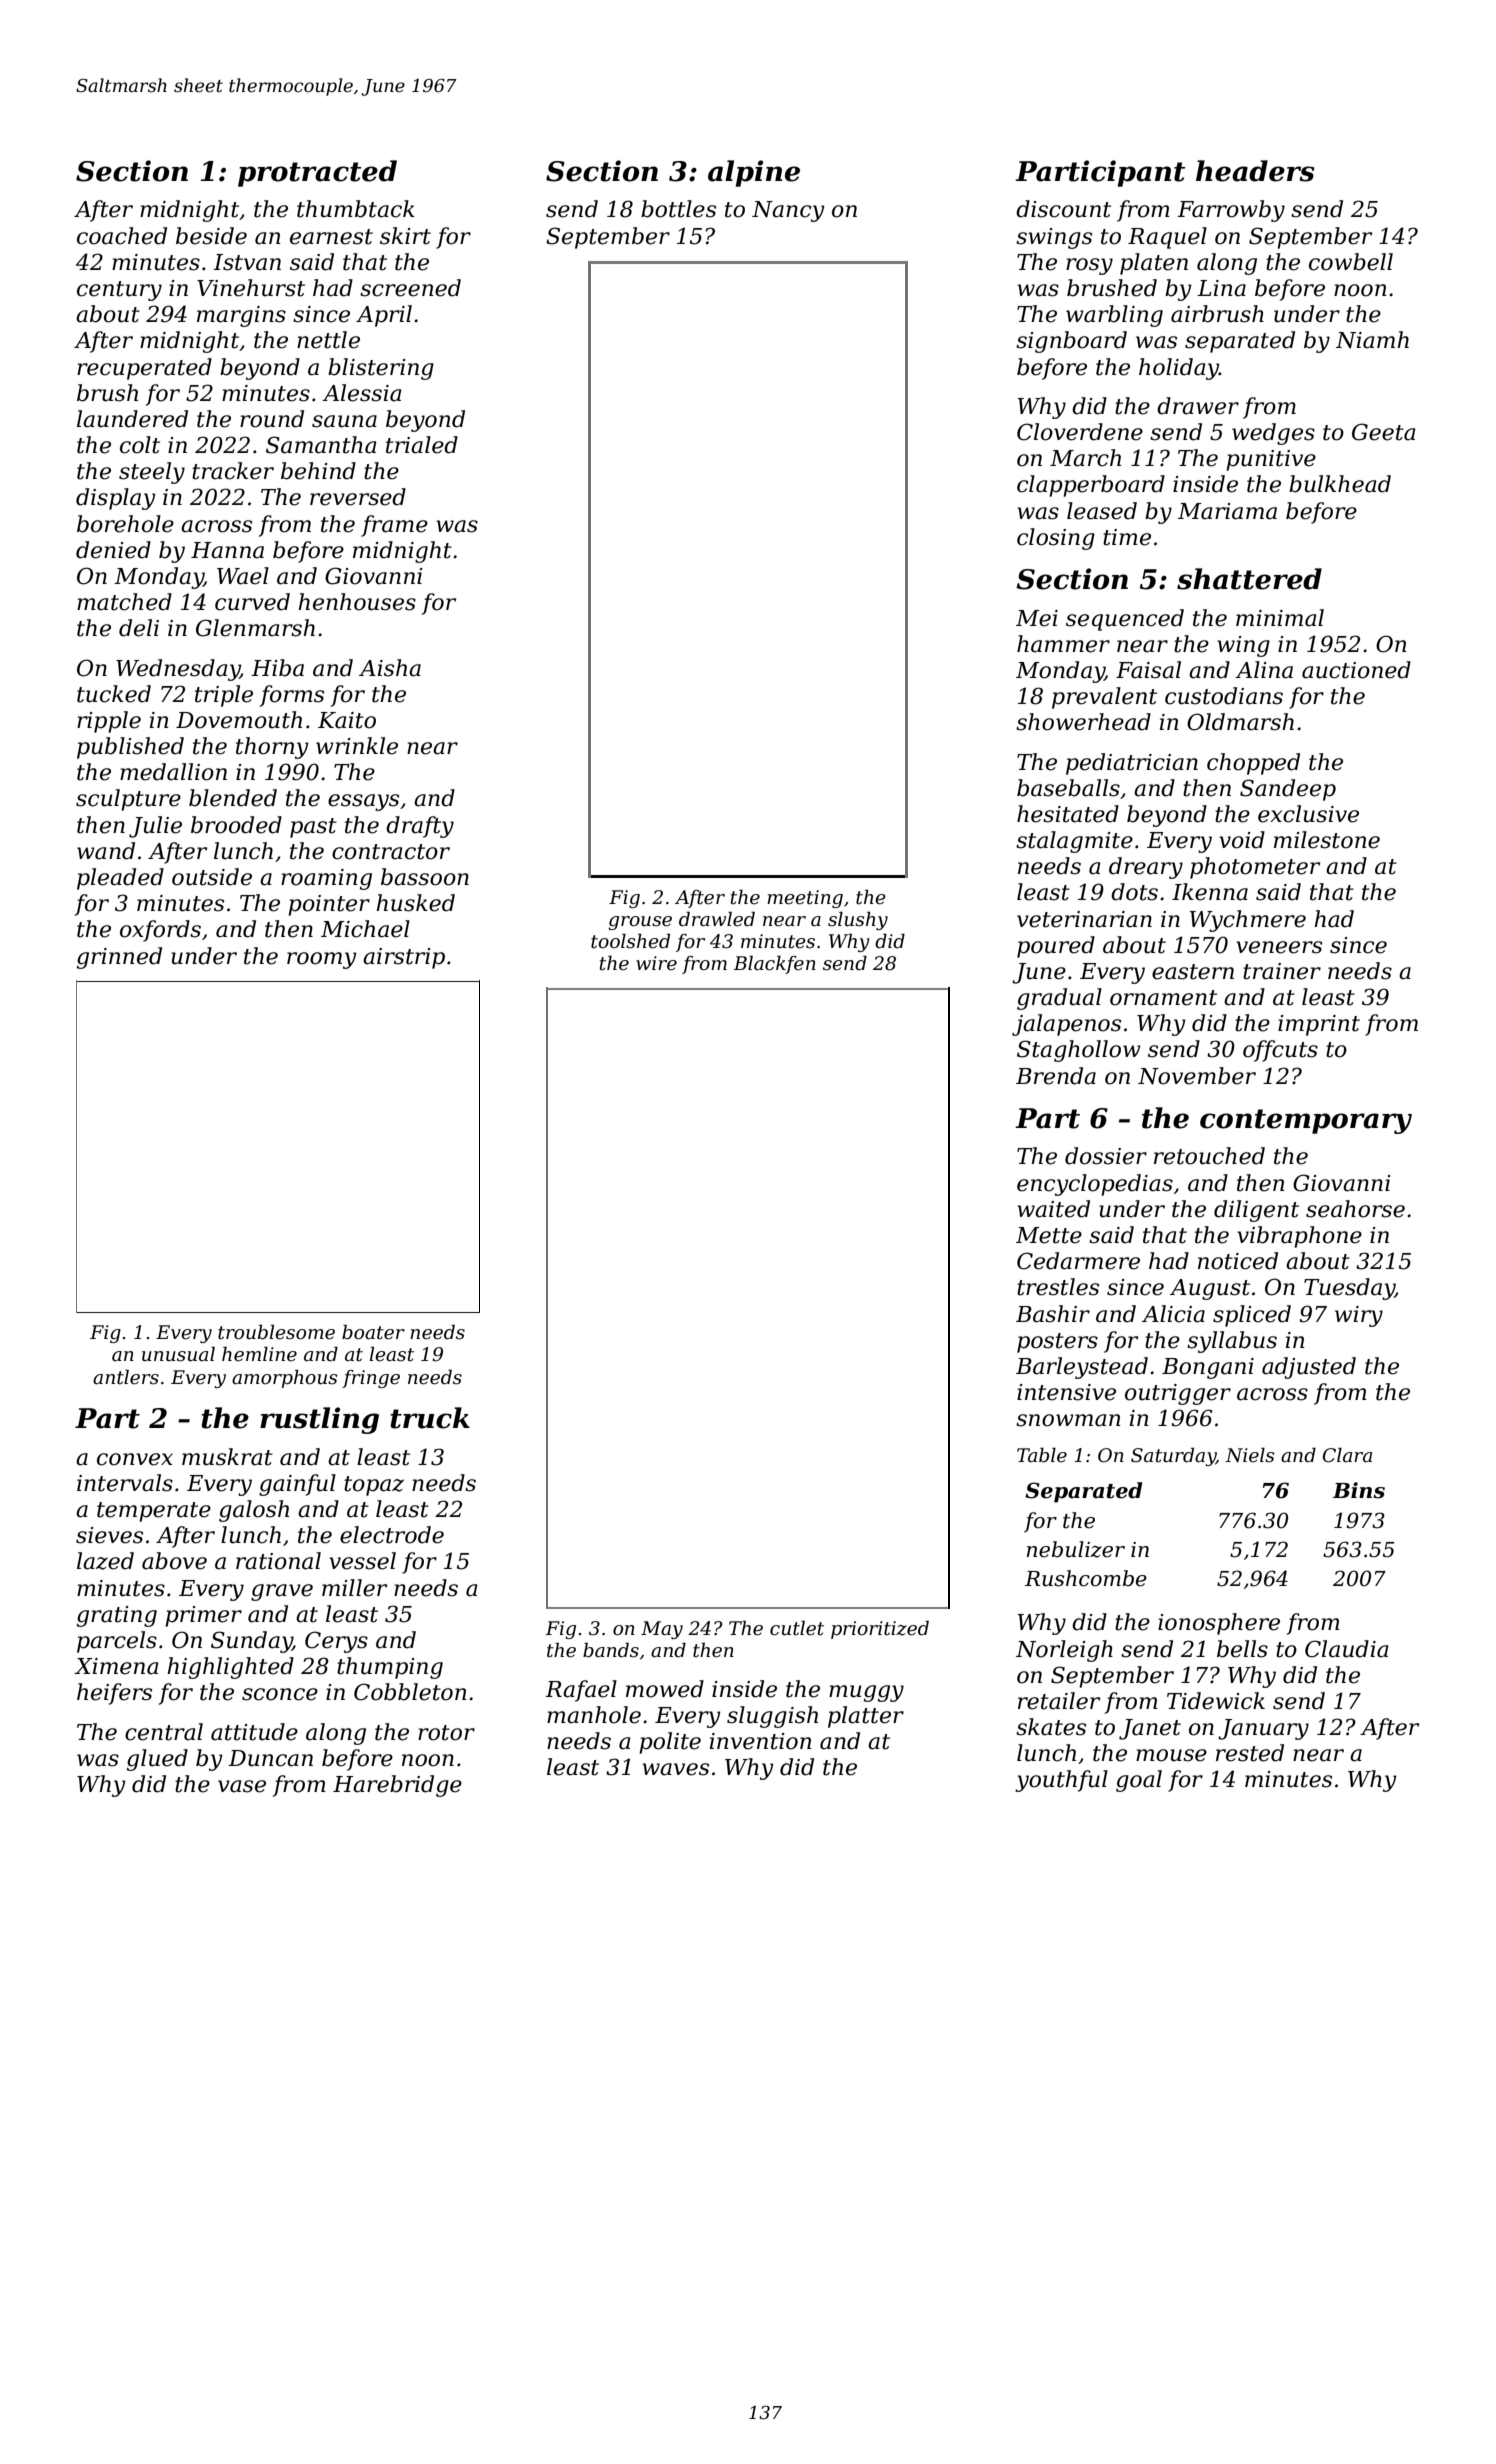 The height and width of the page is (2464, 1496). What do you see at coordinates (122, 236) in the page?
I see `coached` at bounding box center [122, 236].
